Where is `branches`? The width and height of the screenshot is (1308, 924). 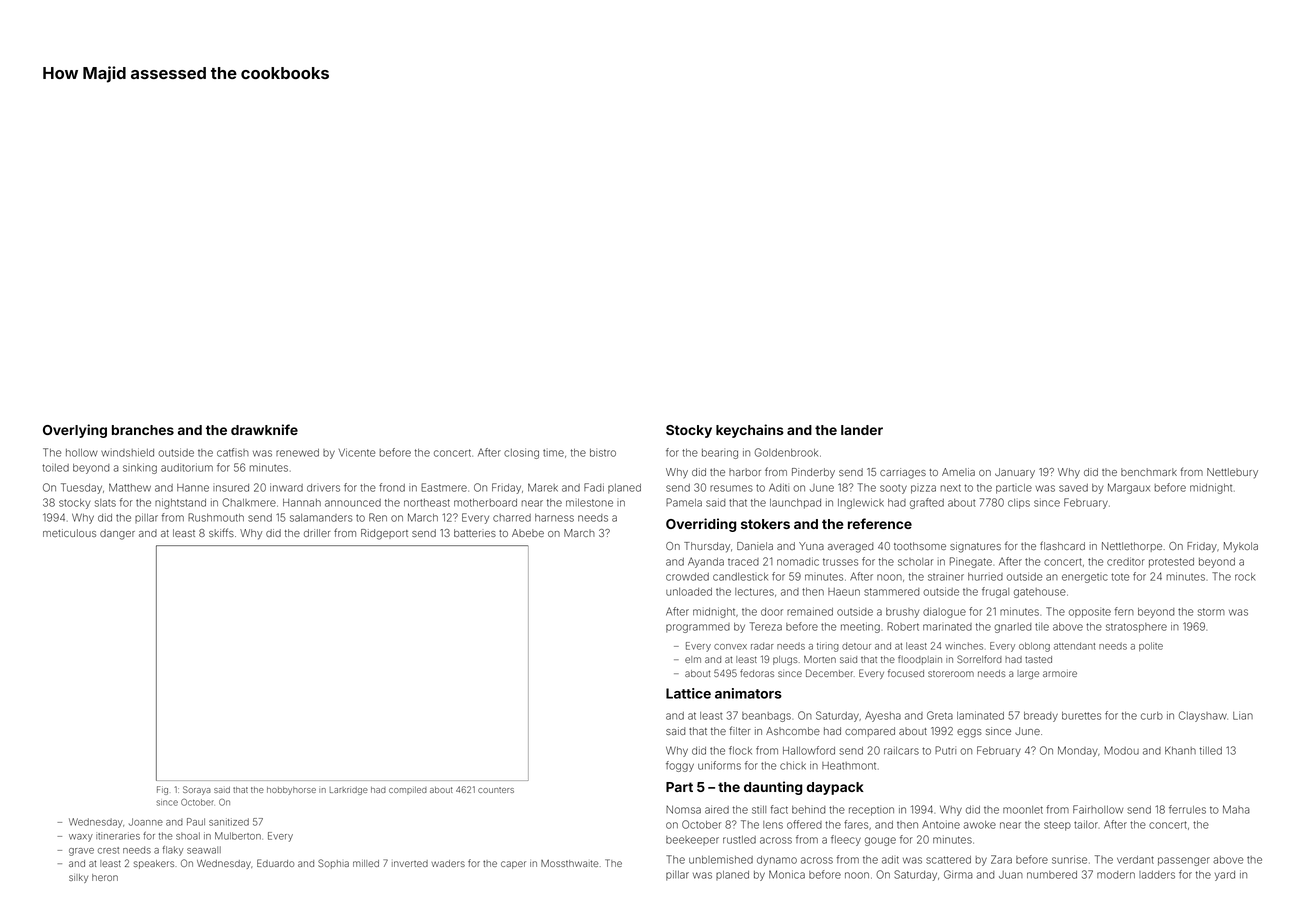
branches is located at coordinates (143, 430).
